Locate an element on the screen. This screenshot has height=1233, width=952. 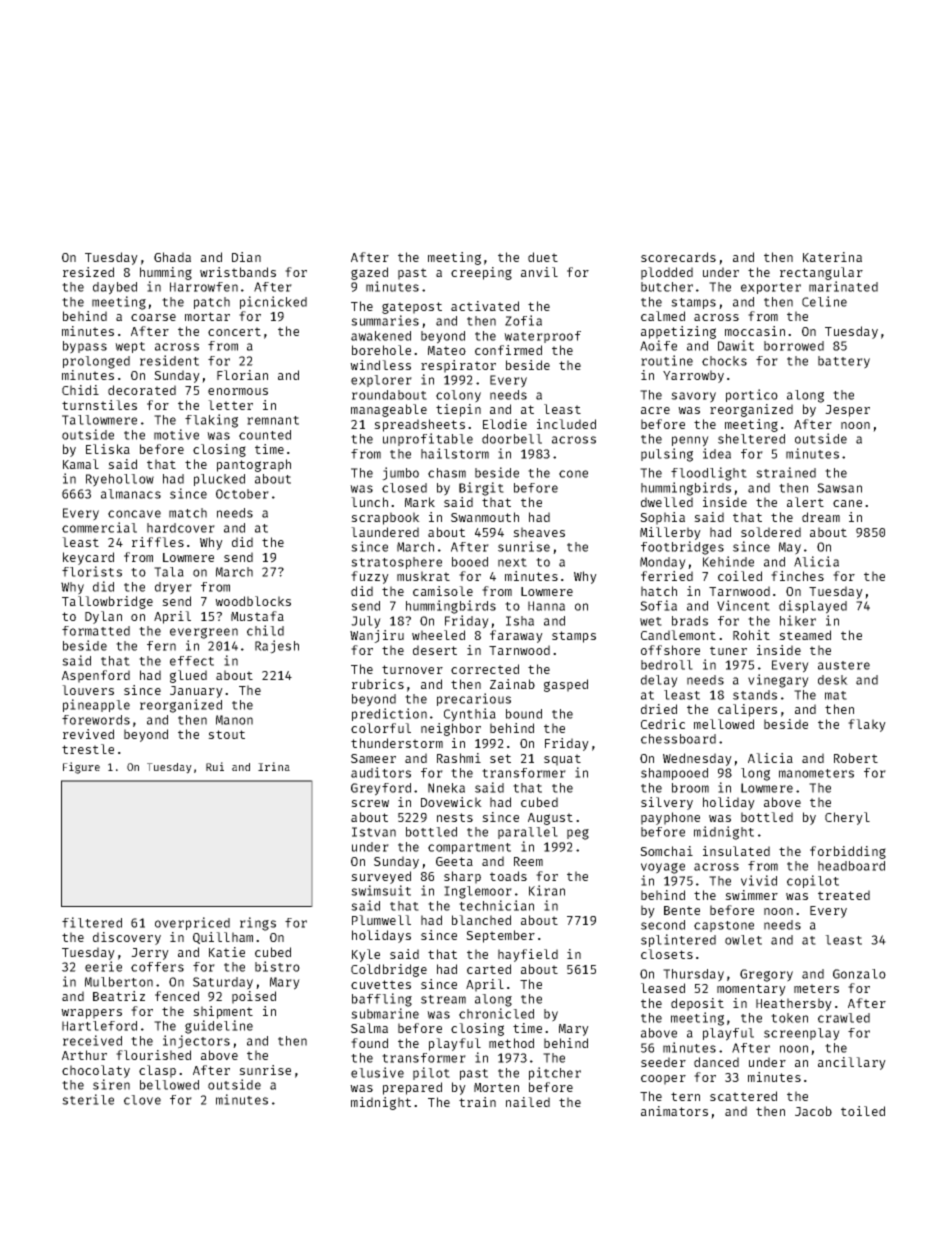
Morten is located at coordinates (496, 1087).
